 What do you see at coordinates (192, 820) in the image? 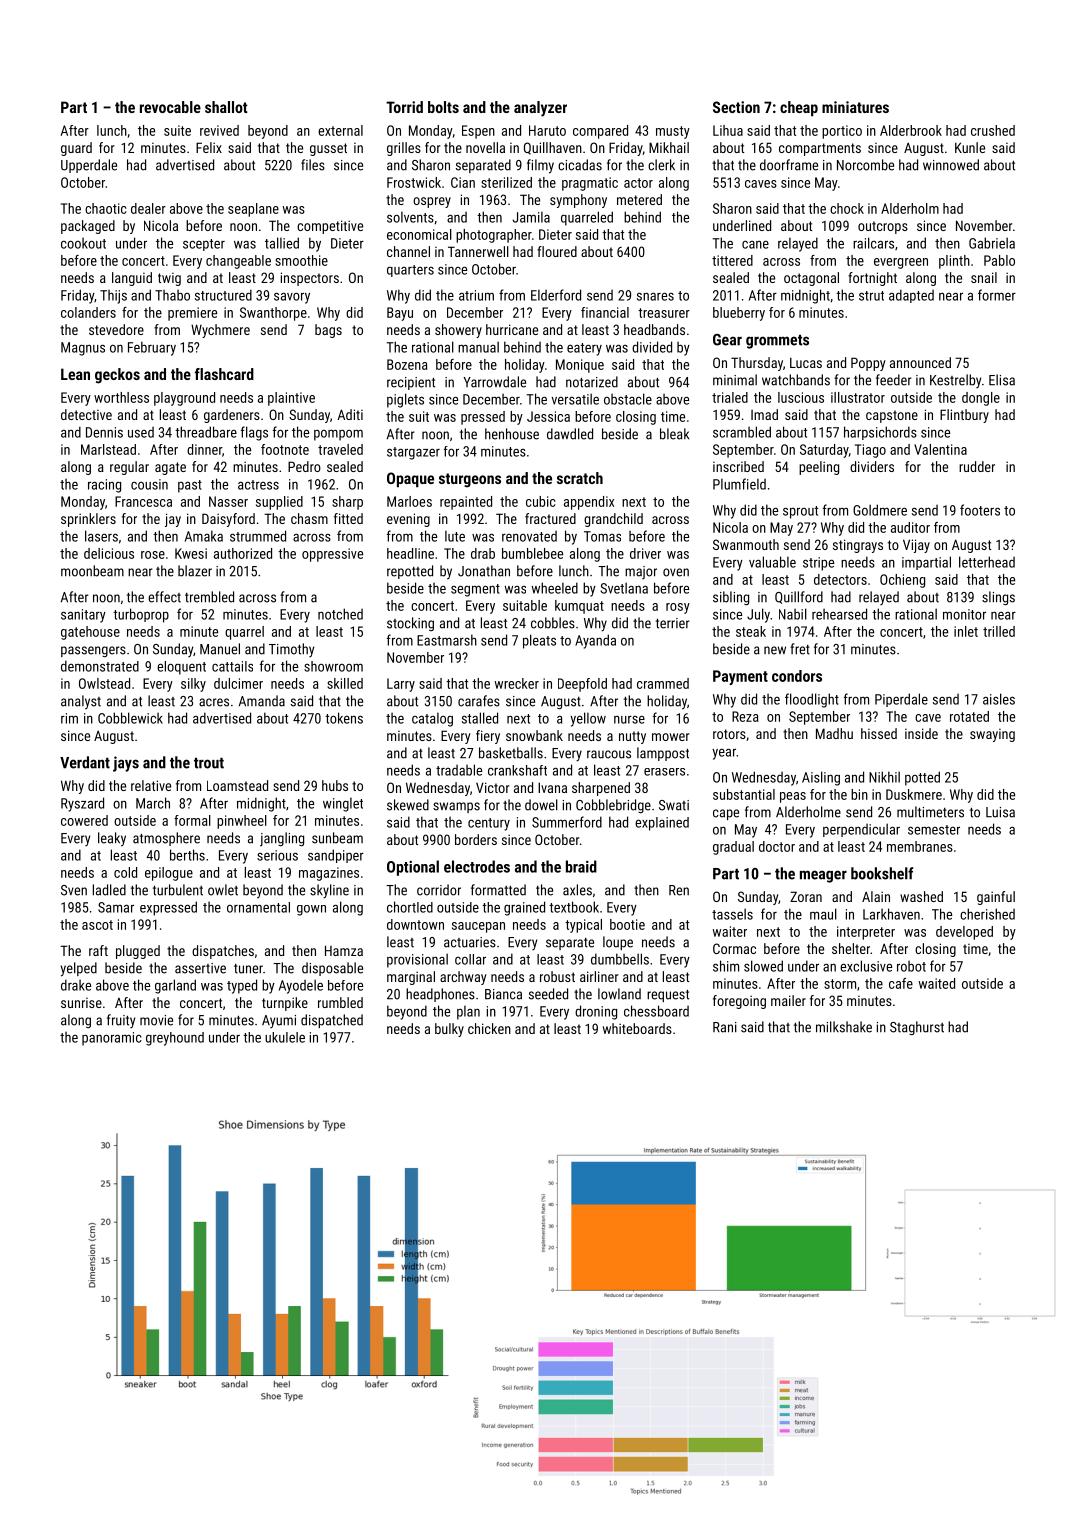
I see `formal` at bounding box center [192, 820].
